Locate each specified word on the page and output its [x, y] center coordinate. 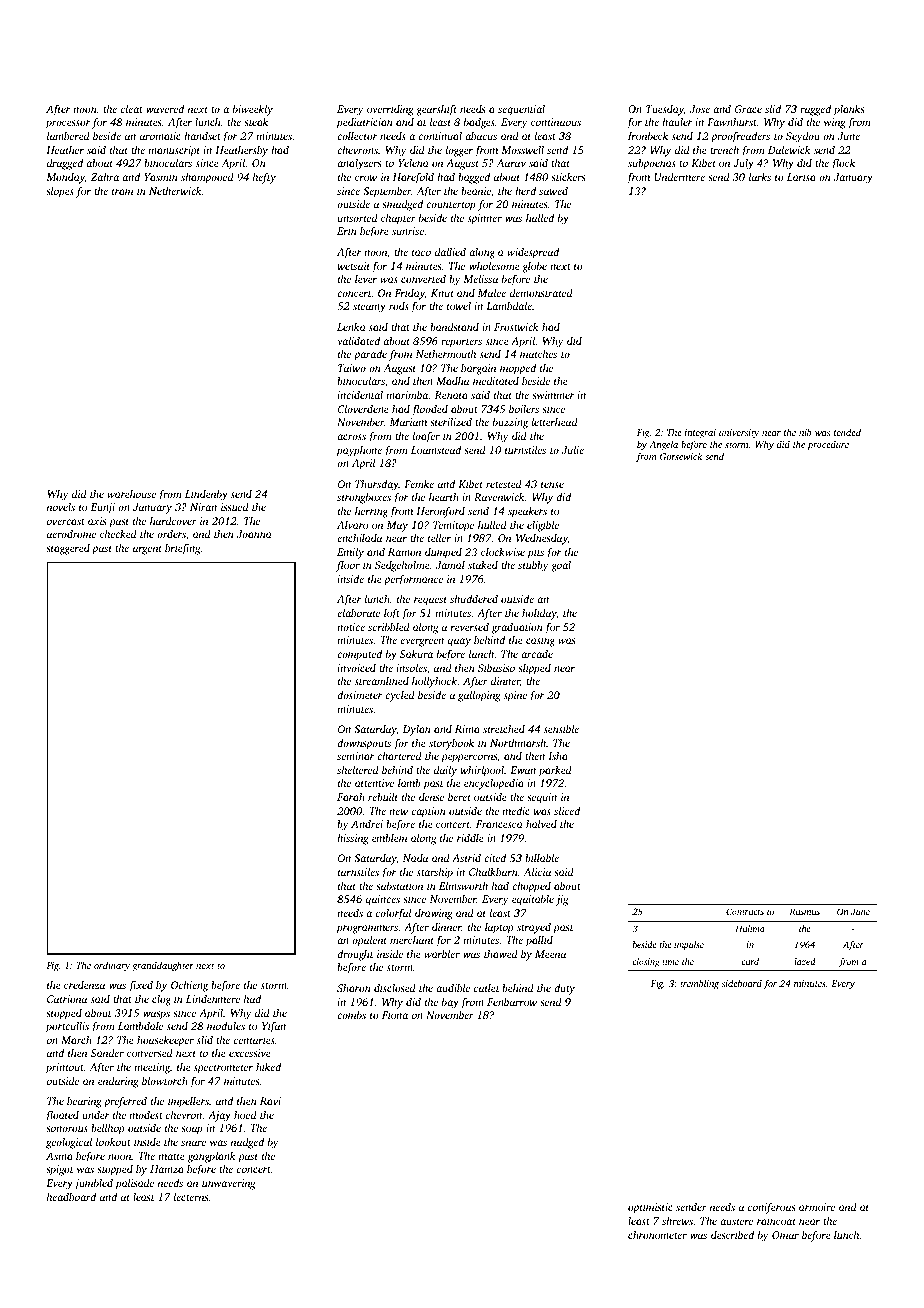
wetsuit [354, 266]
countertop [451, 206]
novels [61, 507]
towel [459, 306]
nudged [247, 1143]
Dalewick [789, 150]
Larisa [801, 177]
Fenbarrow [512, 1002]
